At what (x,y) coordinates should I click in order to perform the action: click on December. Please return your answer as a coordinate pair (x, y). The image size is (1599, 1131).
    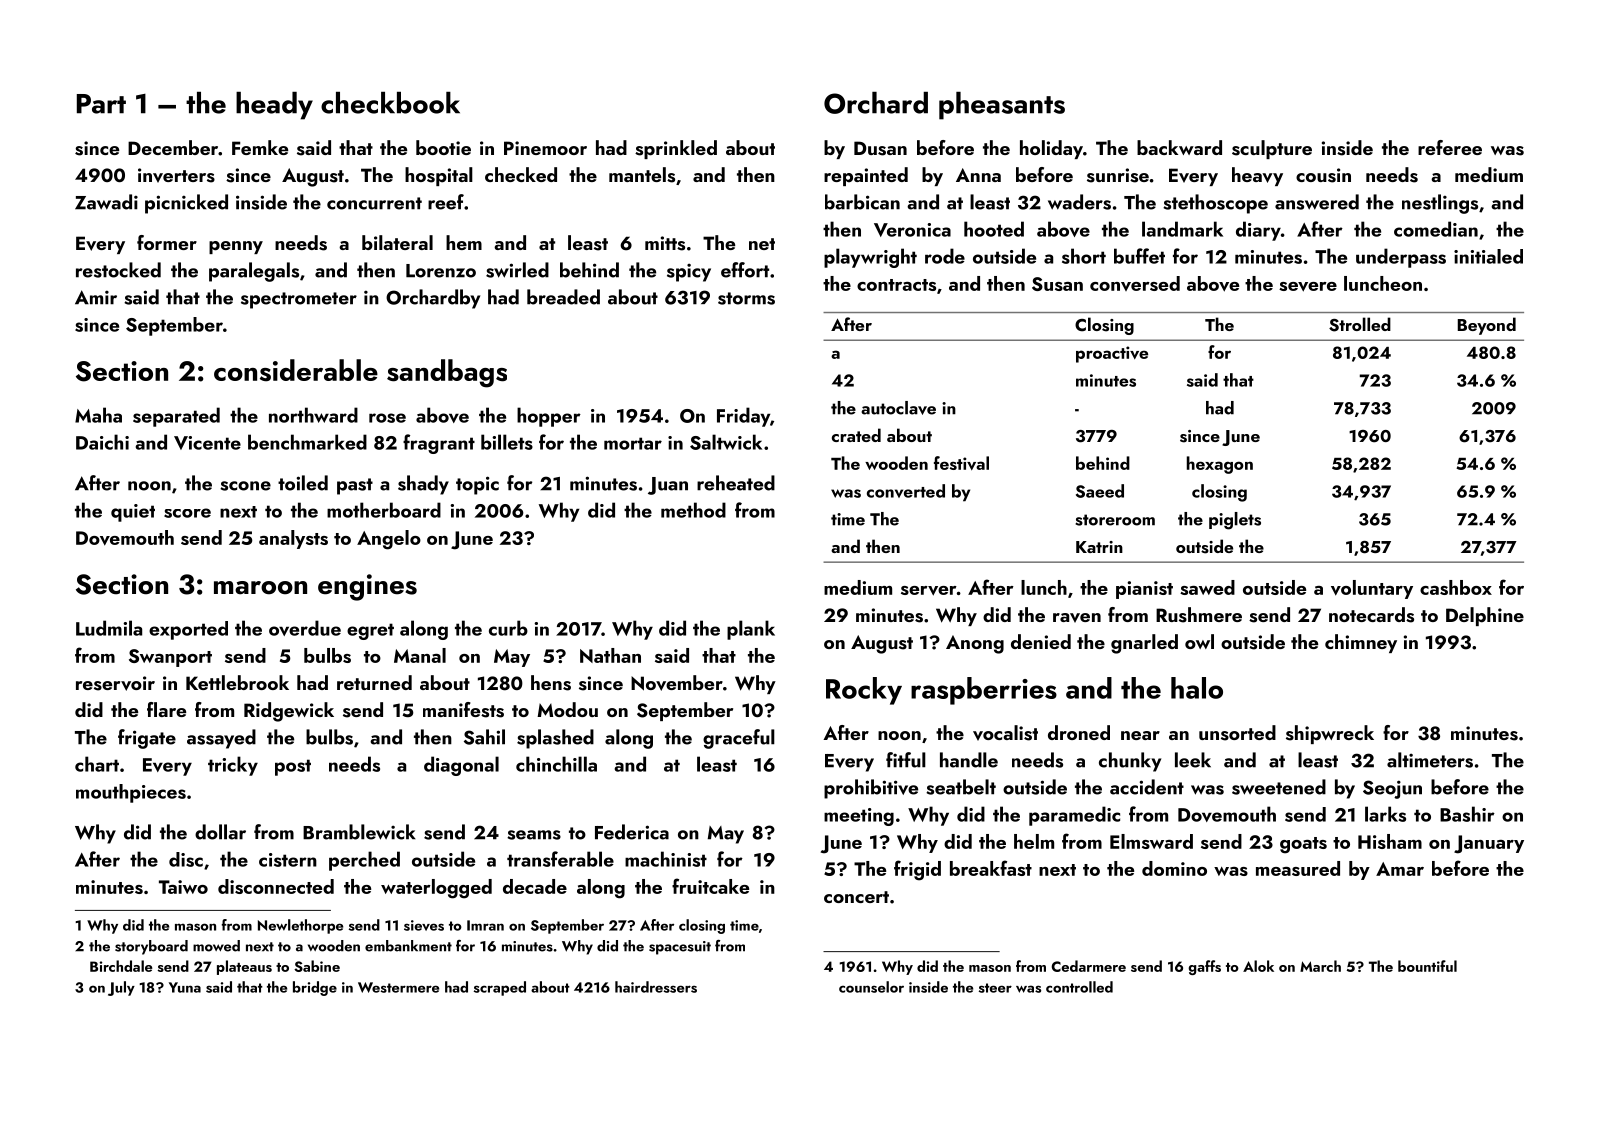
    Looking at the image, I should click on (173, 147).
